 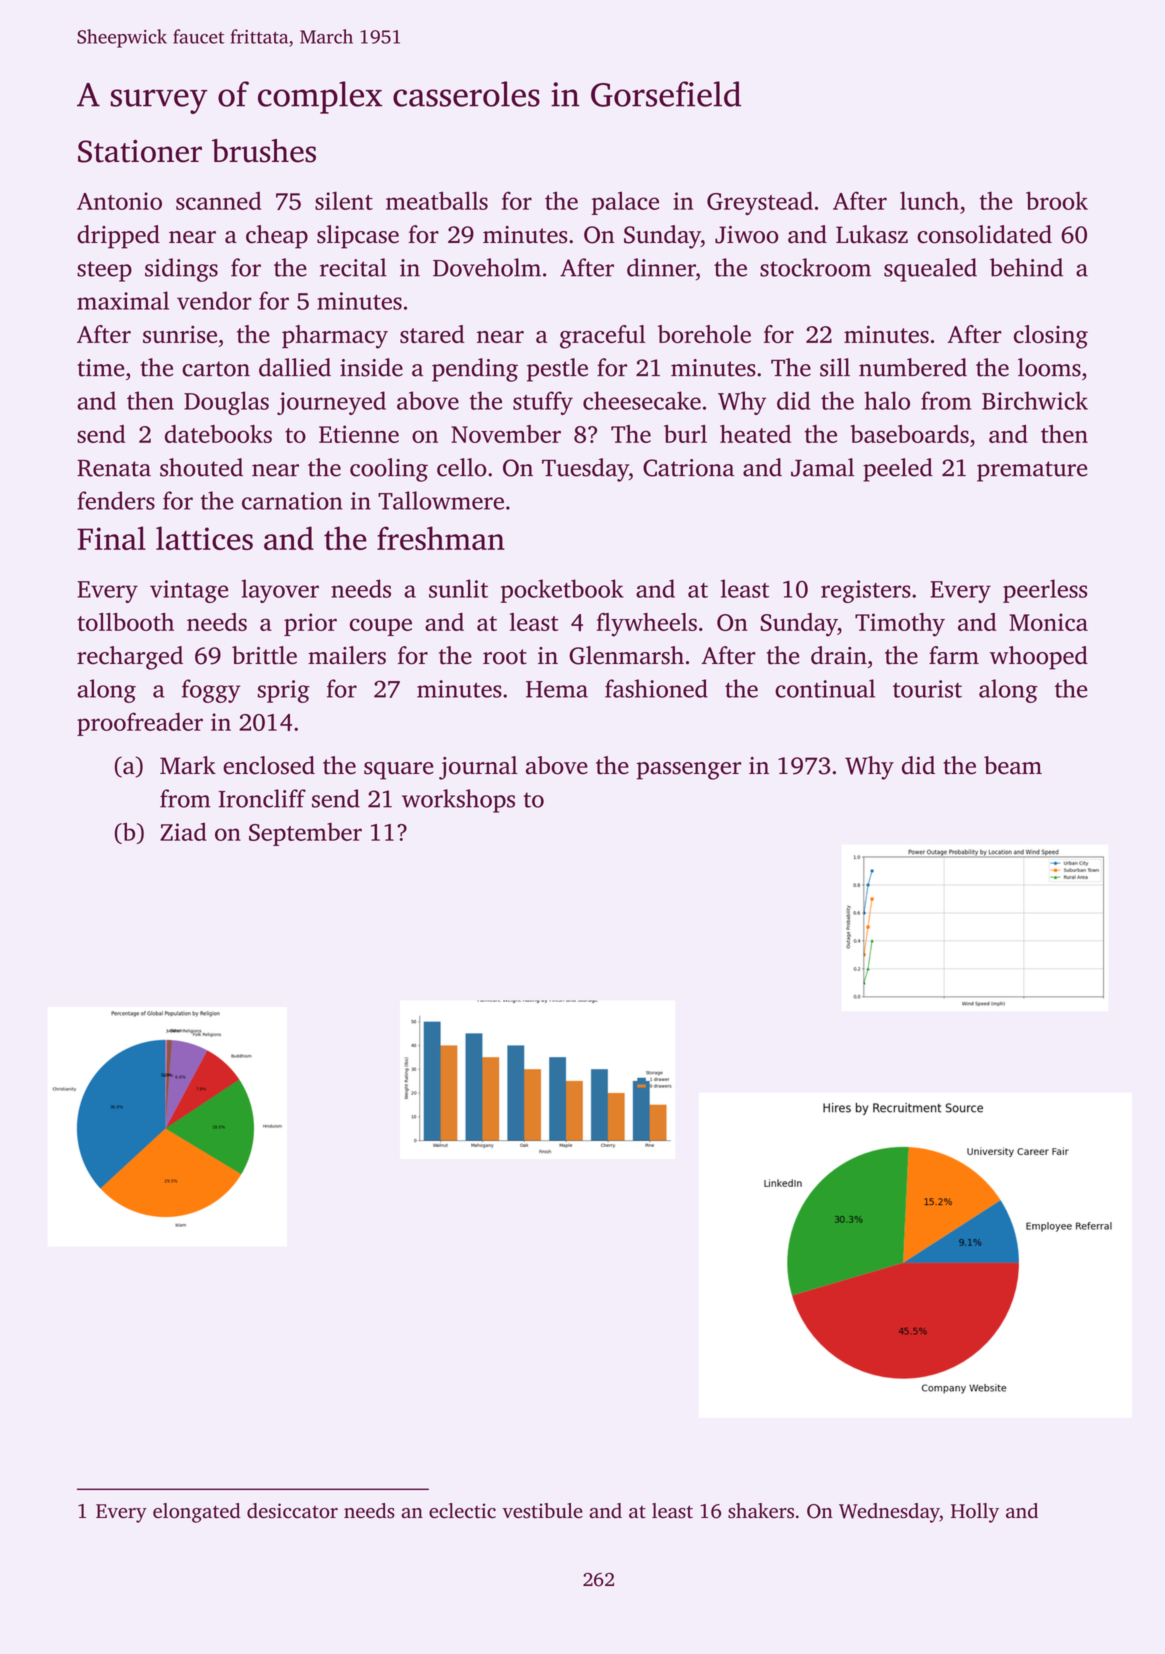 I want to click on elongated, so click(x=197, y=1513).
